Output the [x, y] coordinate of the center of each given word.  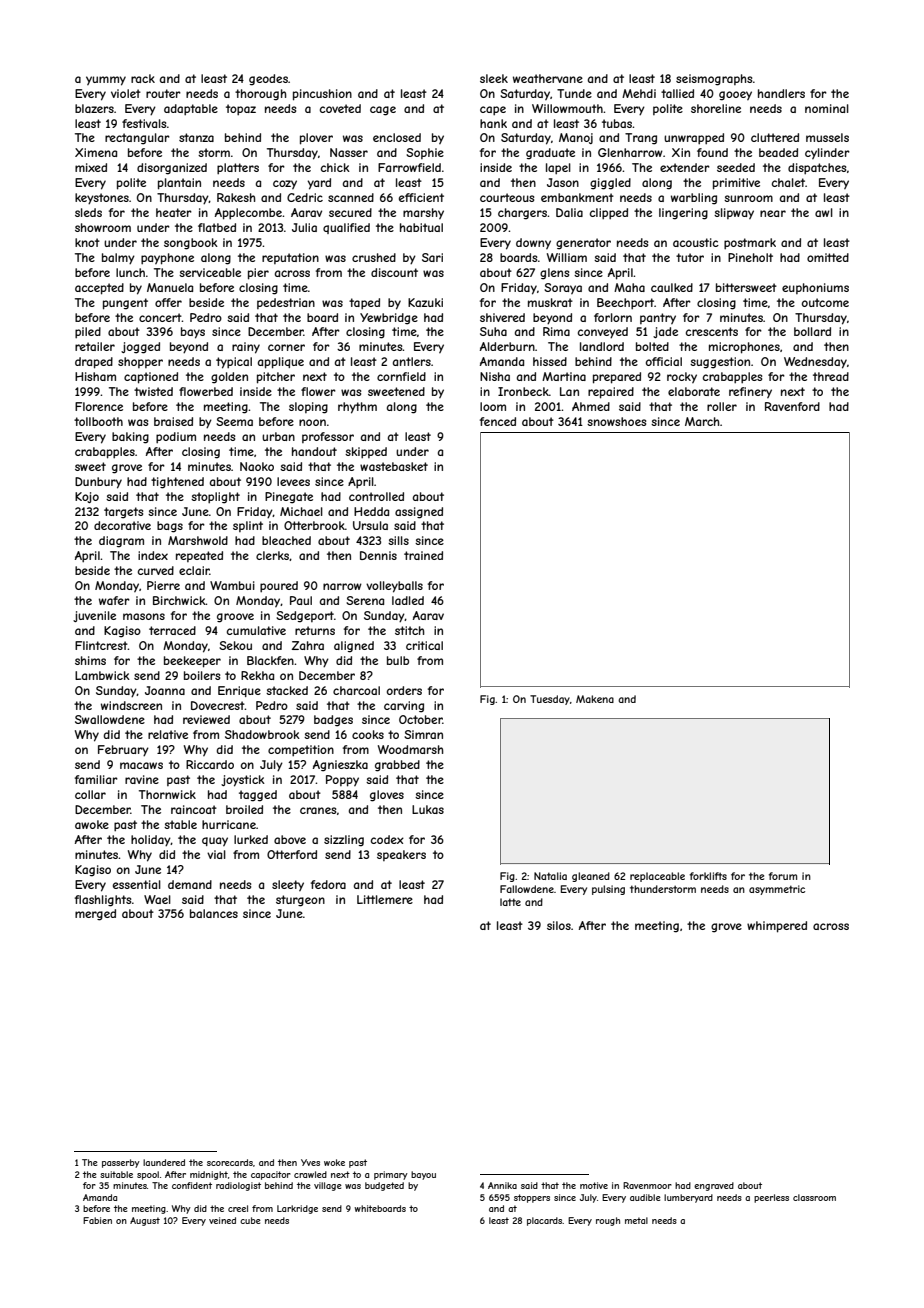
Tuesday [550, 700]
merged [95, 915]
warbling [694, 199]
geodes [268, 80]
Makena [595, 699]
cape [493, 110]
